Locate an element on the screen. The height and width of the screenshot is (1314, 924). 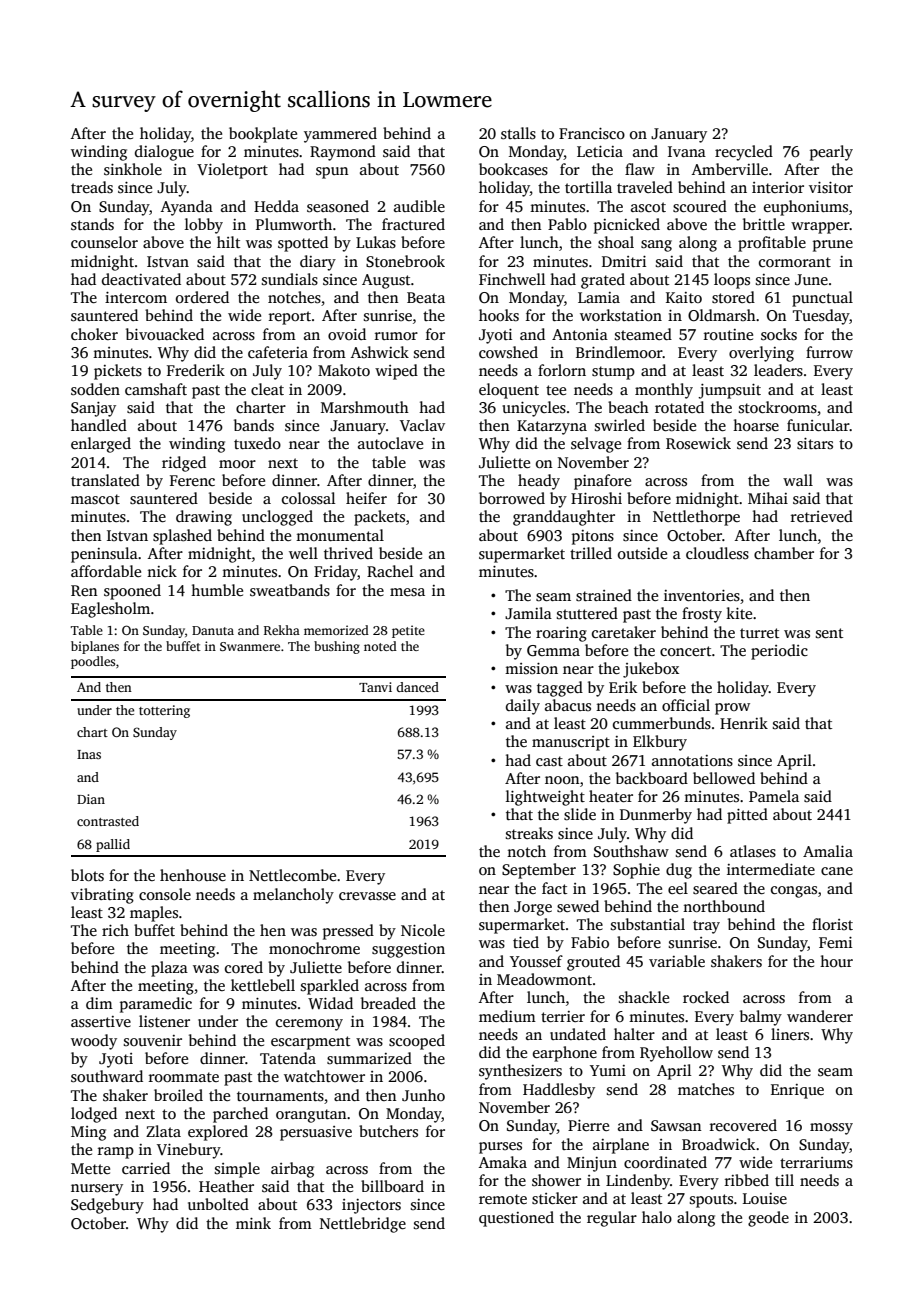
Nettlecombe is located at coordinates (292, 875).
